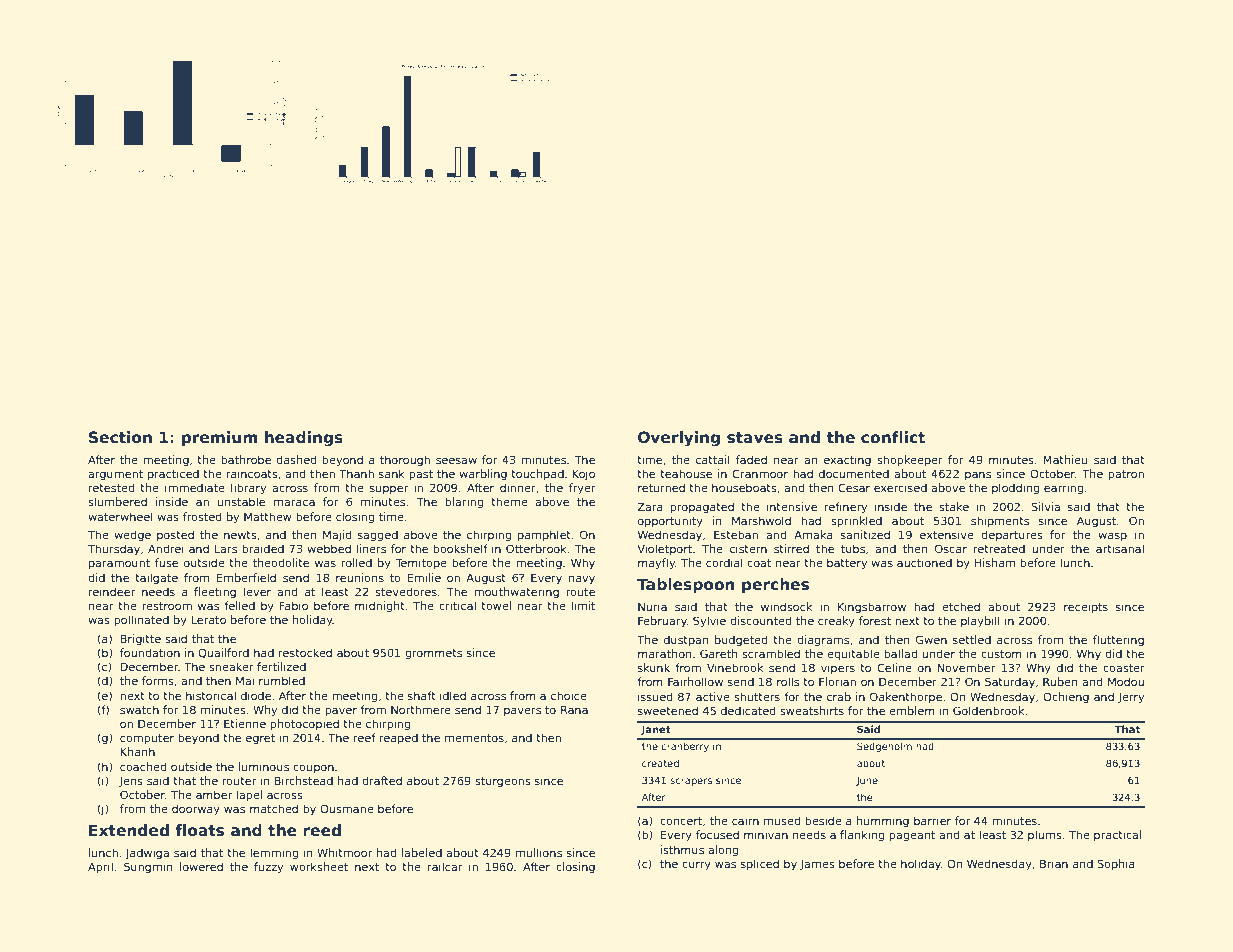  What do you see at coordinates (474, 738) in the screenshot?
I see `mementos` at bounding box center [474, 738].
